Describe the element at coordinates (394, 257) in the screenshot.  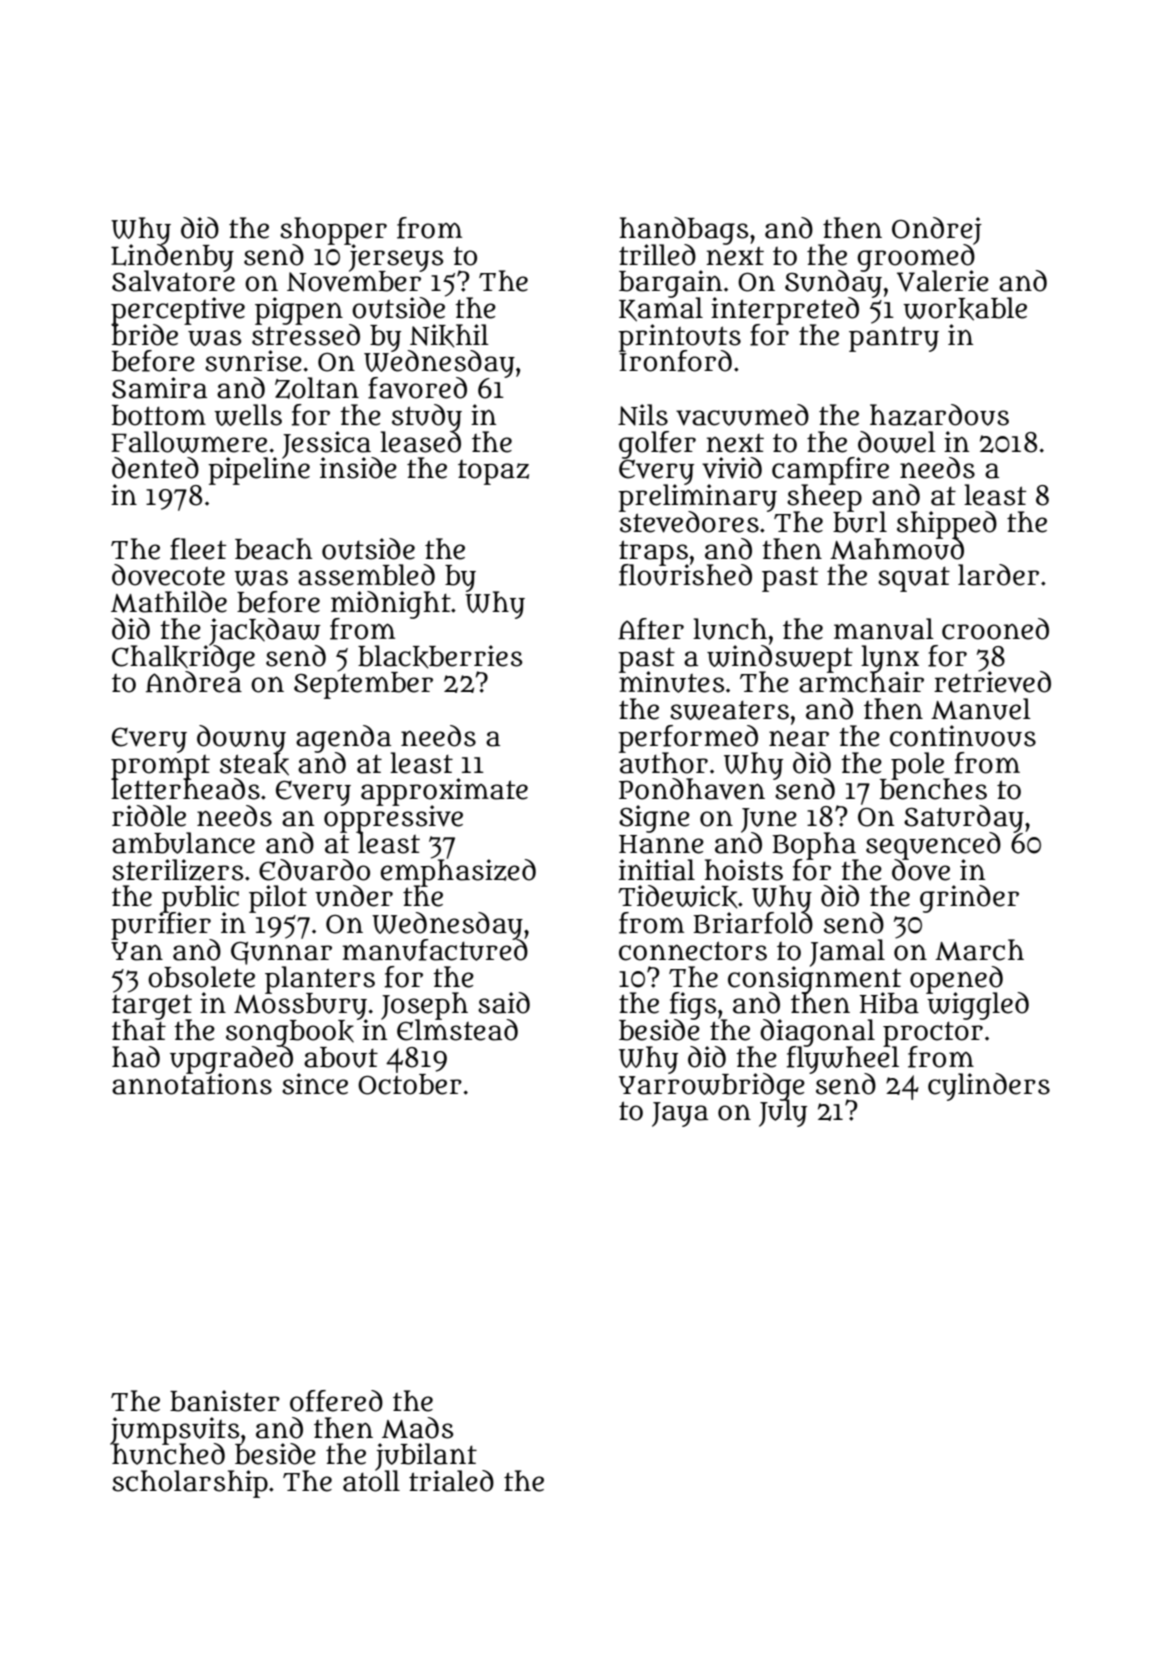
I see `jerseys` at that location.
